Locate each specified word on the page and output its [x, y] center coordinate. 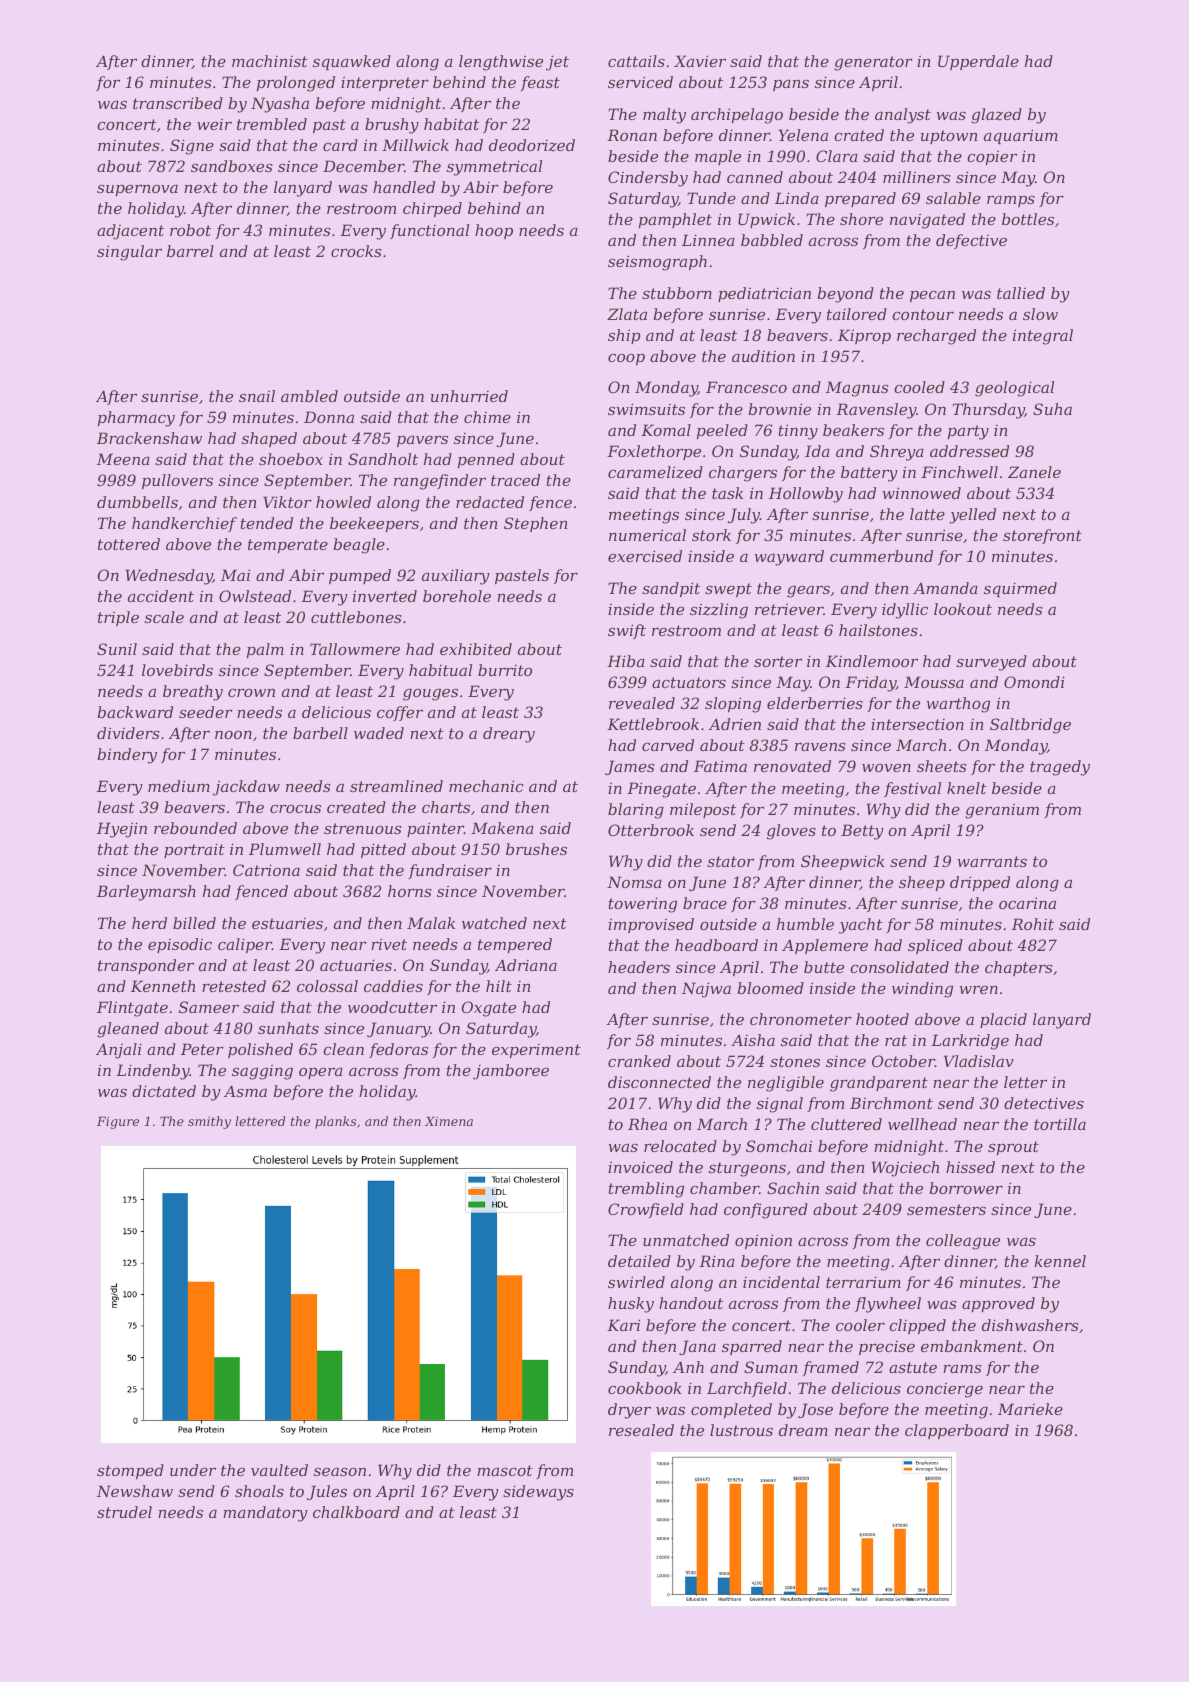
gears [808, 591]
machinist [270, 61]
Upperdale [978, 62]
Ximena [449, 1121]
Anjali [119, 1051]
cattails [636, 61]
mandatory [265, 1514]
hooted [882, 1019]
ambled [309, 396]
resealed [641, 1430]
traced [515, 480]
